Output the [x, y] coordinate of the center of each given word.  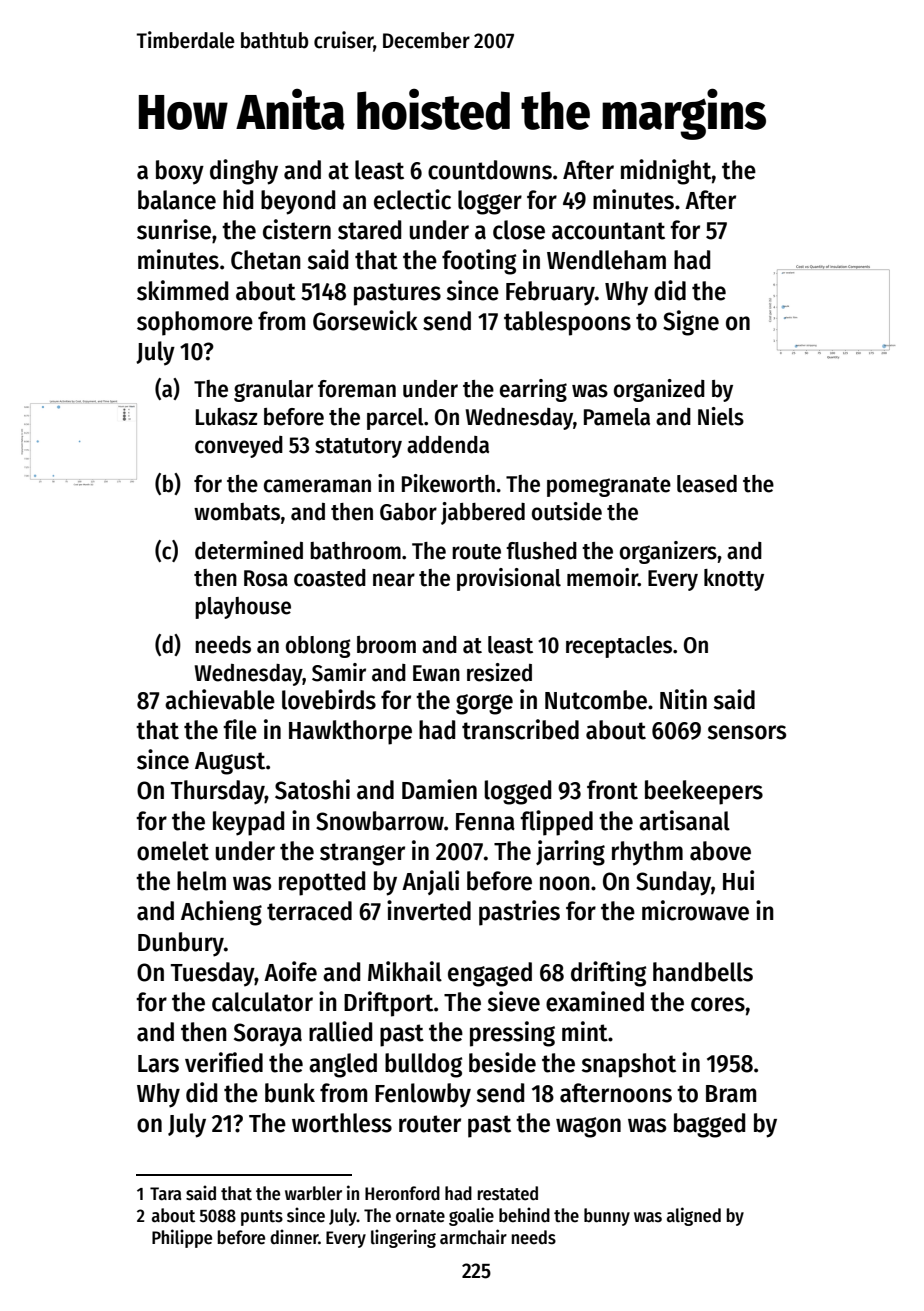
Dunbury [181, 944]
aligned [694, 1216]
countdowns [490, 170]
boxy [180, 172]
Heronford [402, 1193]
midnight [666, 172]
